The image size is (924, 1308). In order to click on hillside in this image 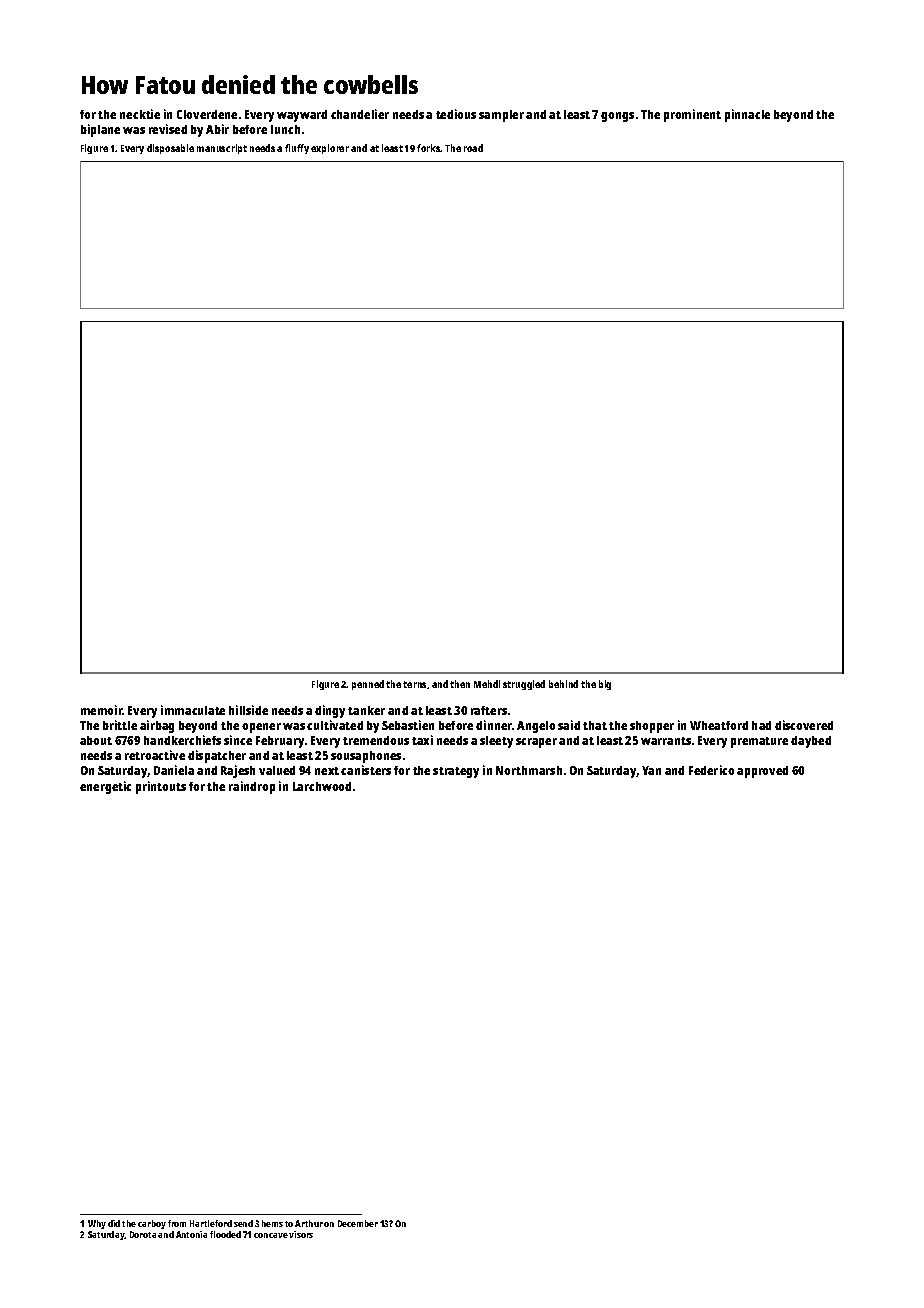, I will do `click(248, 710)`.
